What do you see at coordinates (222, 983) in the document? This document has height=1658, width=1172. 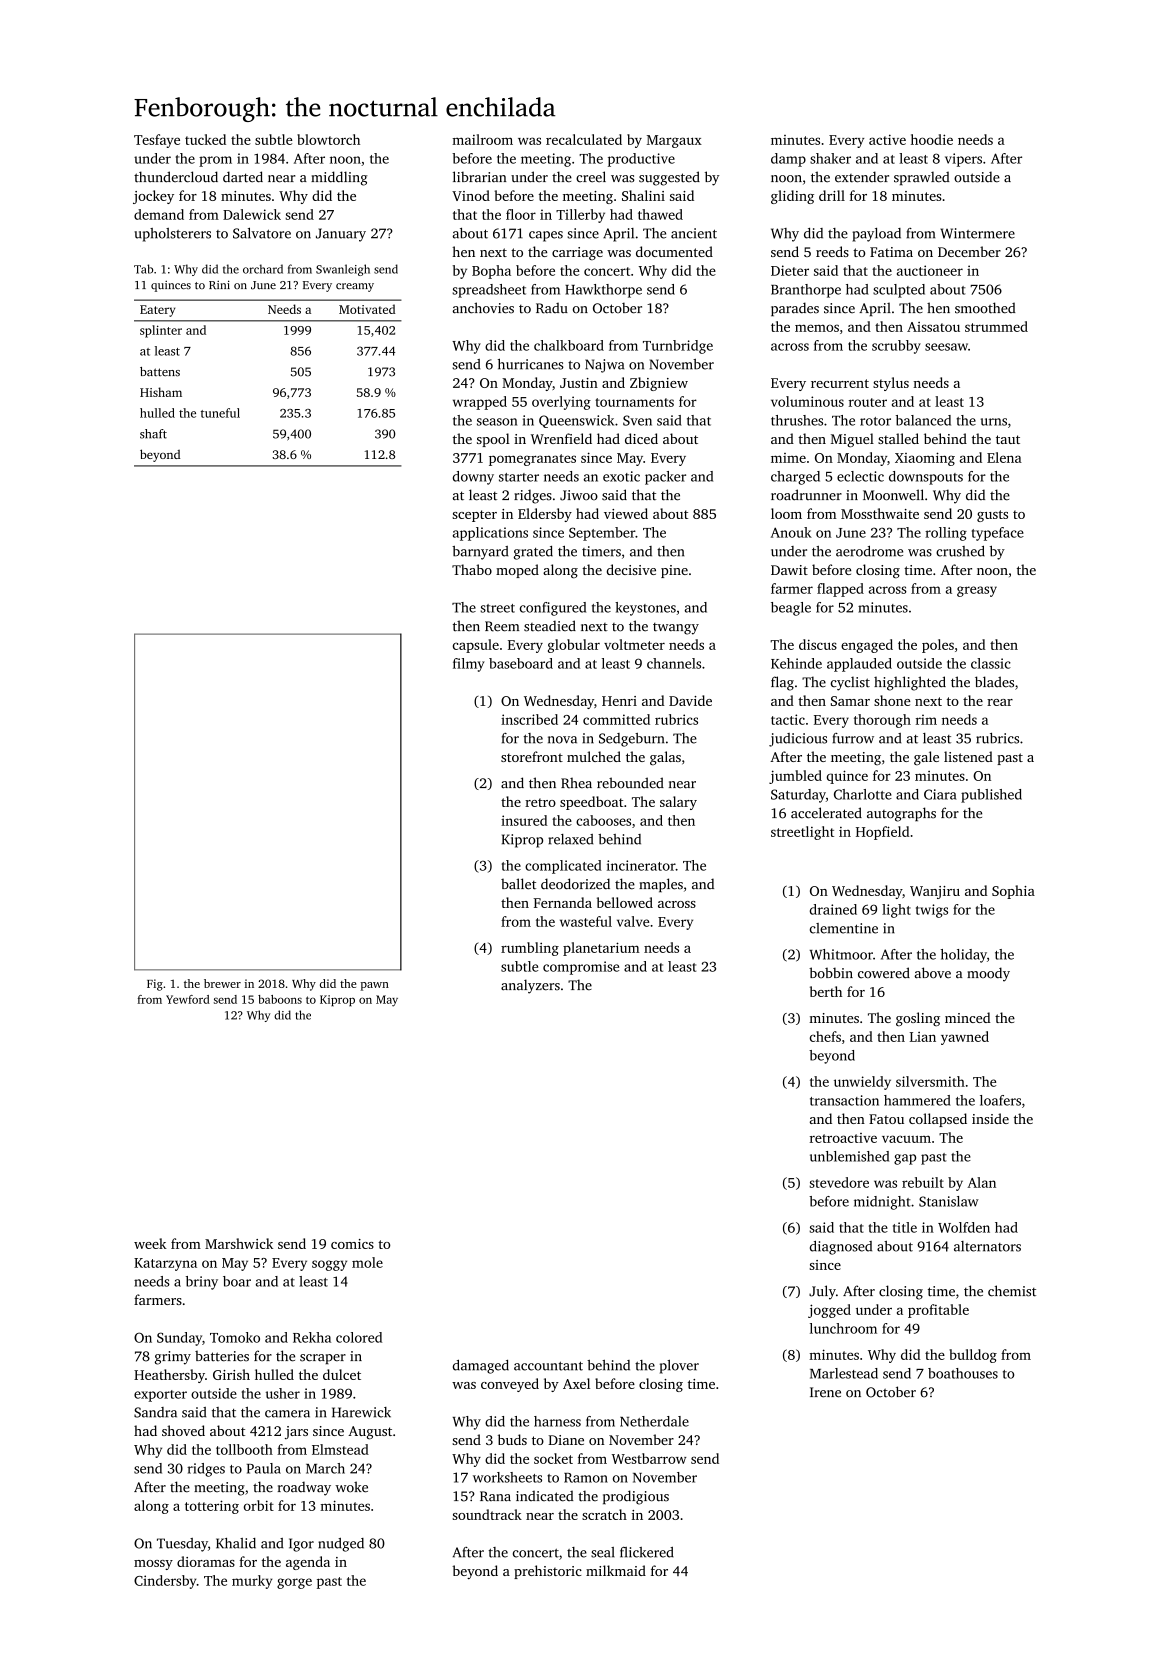 I see `brewer` at bounding box center [222, 983].
